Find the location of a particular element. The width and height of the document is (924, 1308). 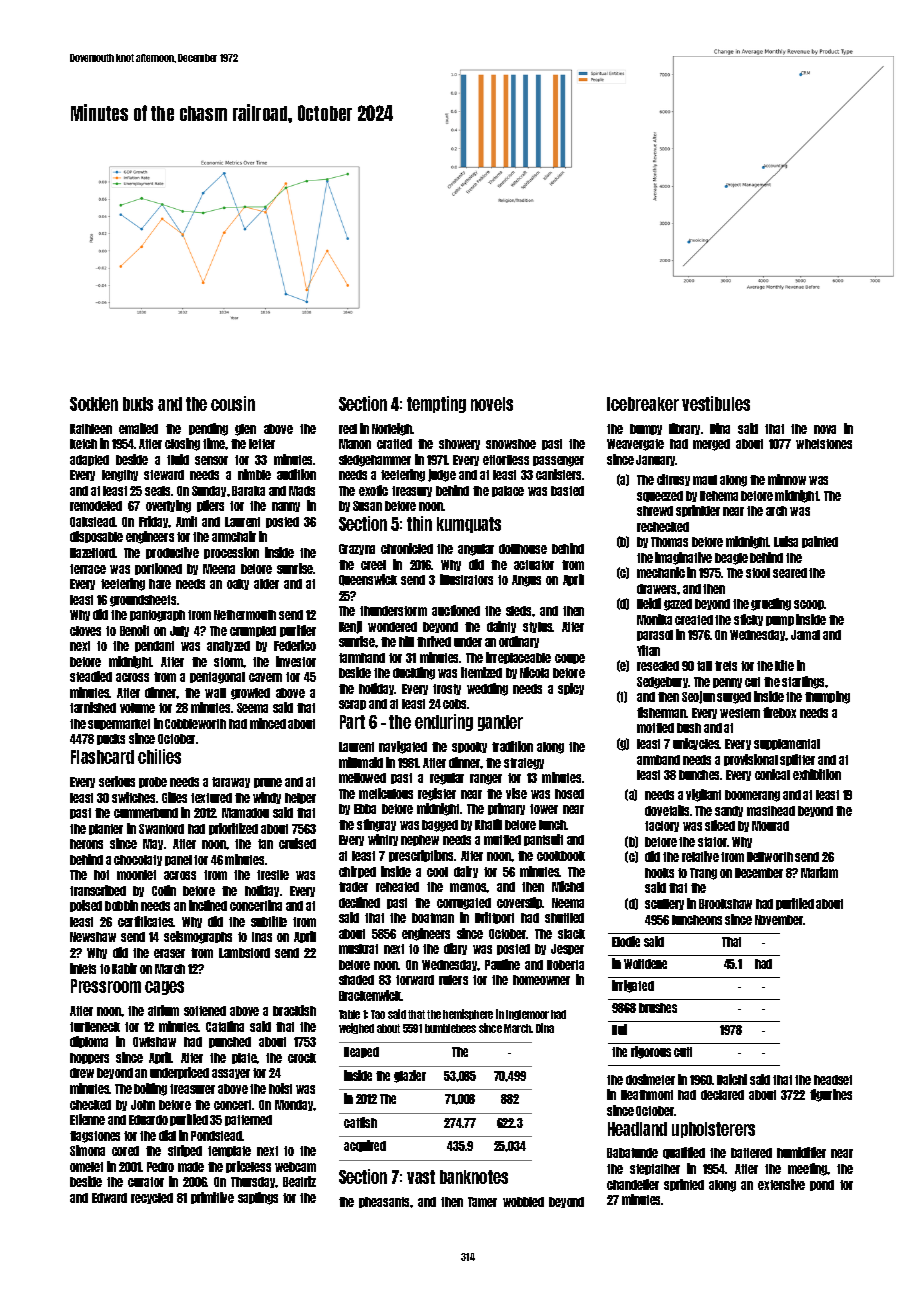

steadied is located at coordinates (91, 676).
